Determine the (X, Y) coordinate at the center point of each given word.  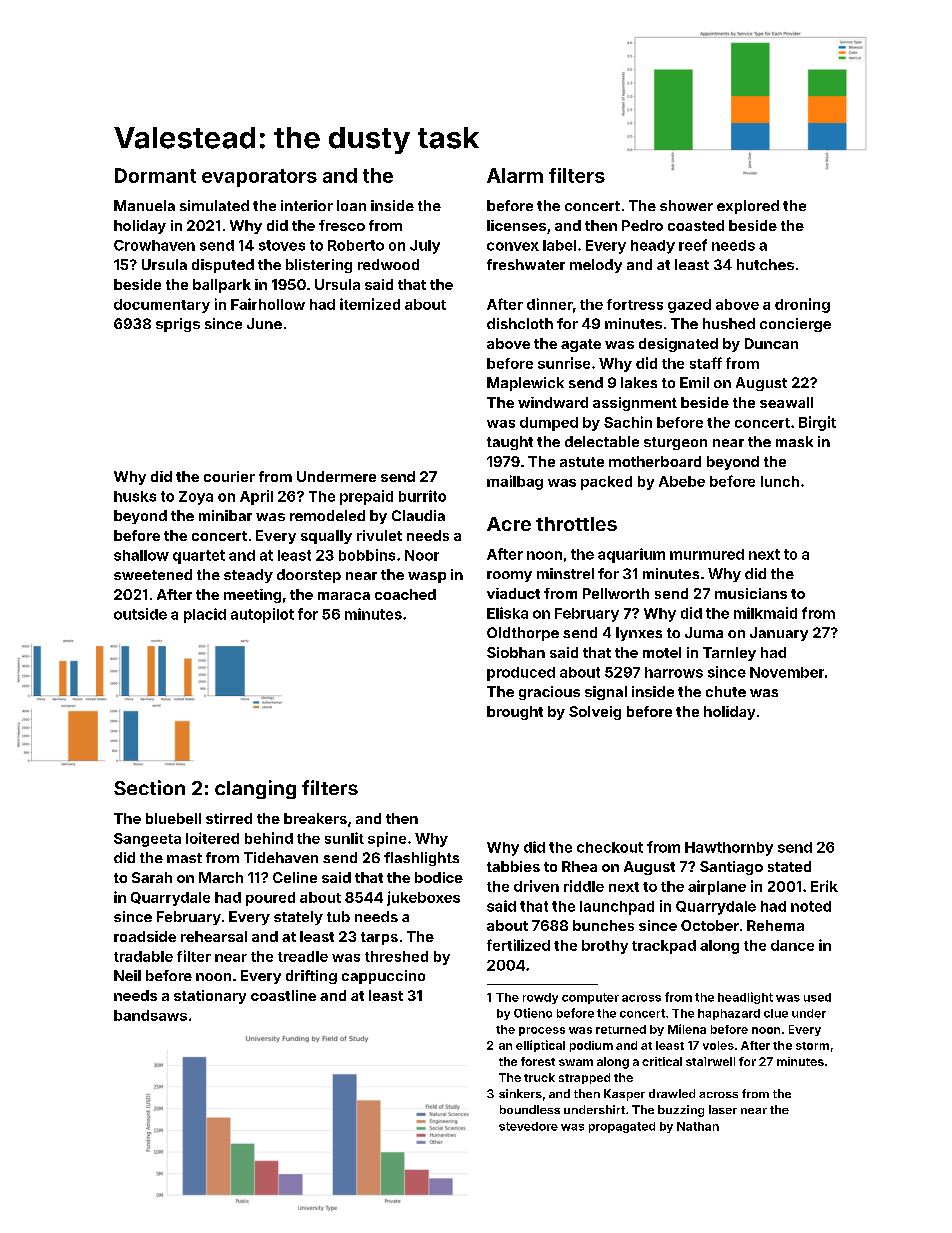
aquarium (631, 555)
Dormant (155, 175)
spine (387, 839)
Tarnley (729, 654)
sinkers (520, 1093)
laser (723, 1109)
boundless (530, 1109)
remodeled (327, 515)
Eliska (507, 613)
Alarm (515, 175)
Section (149, 787)
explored (748, 207)
